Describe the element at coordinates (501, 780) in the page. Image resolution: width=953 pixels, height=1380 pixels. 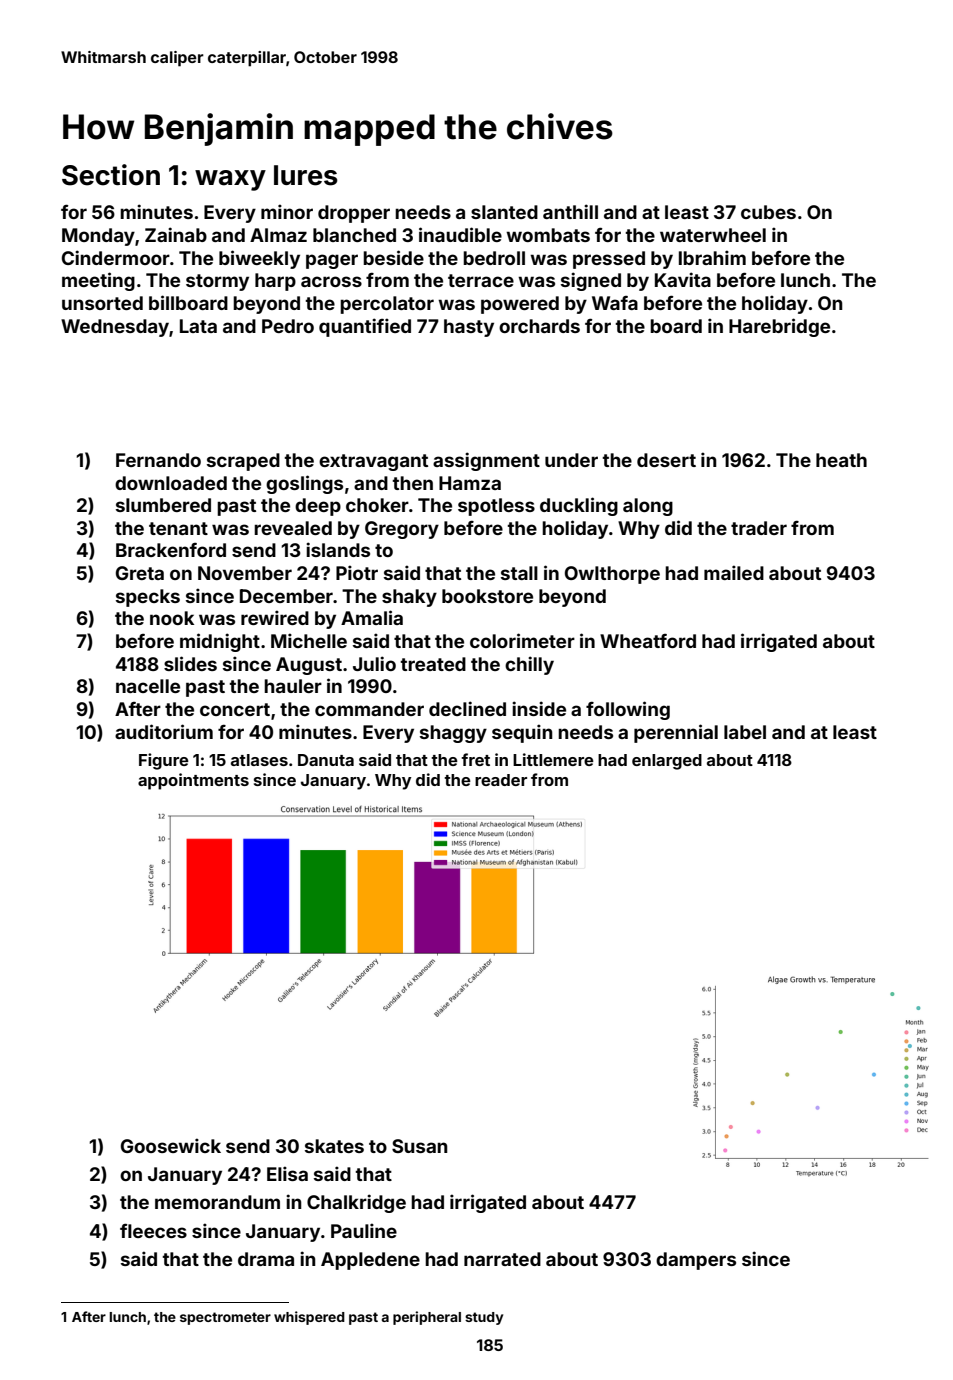
I see `reader` at that location.
